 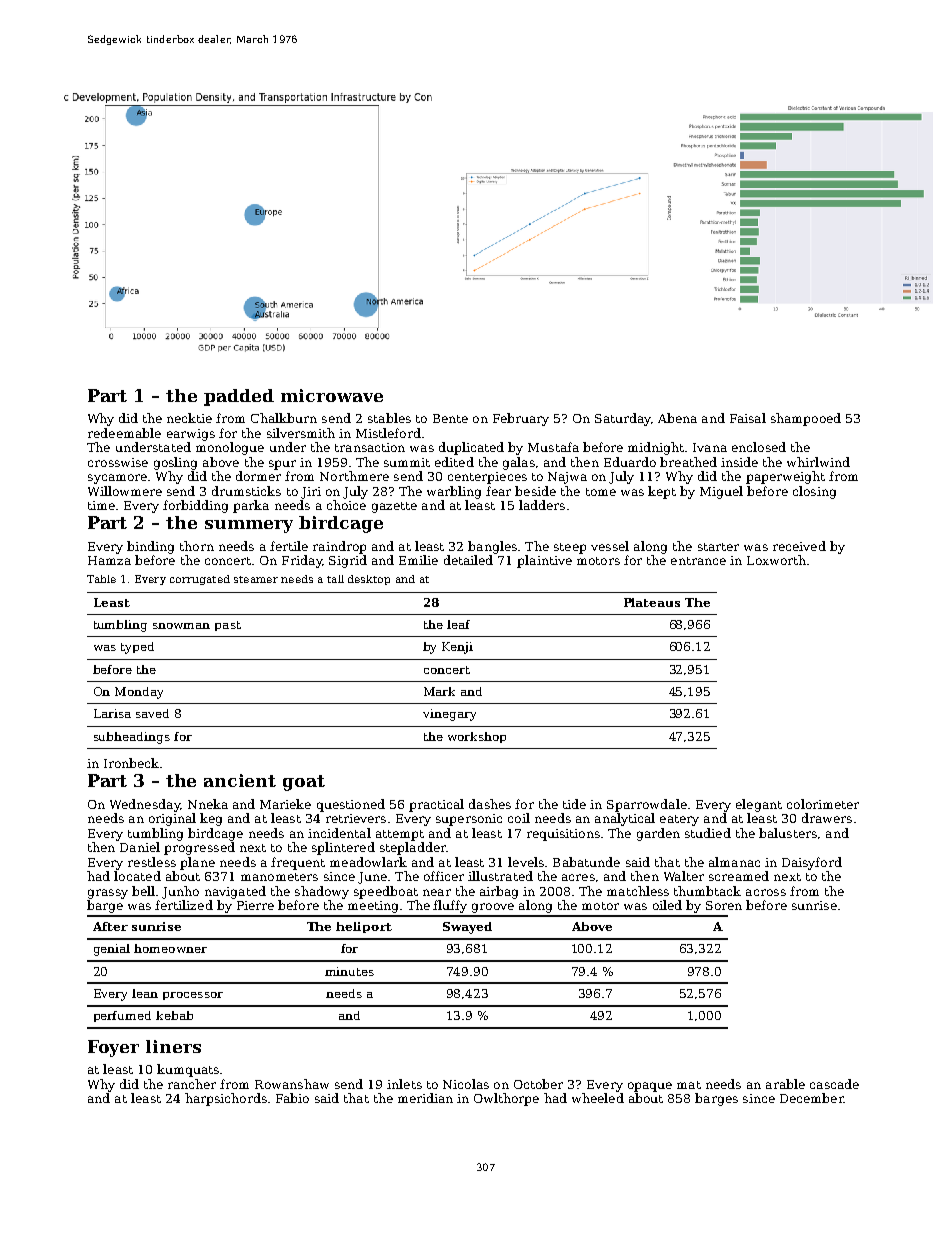 I want to click on Foyer, so click(x=113, y=1048).
